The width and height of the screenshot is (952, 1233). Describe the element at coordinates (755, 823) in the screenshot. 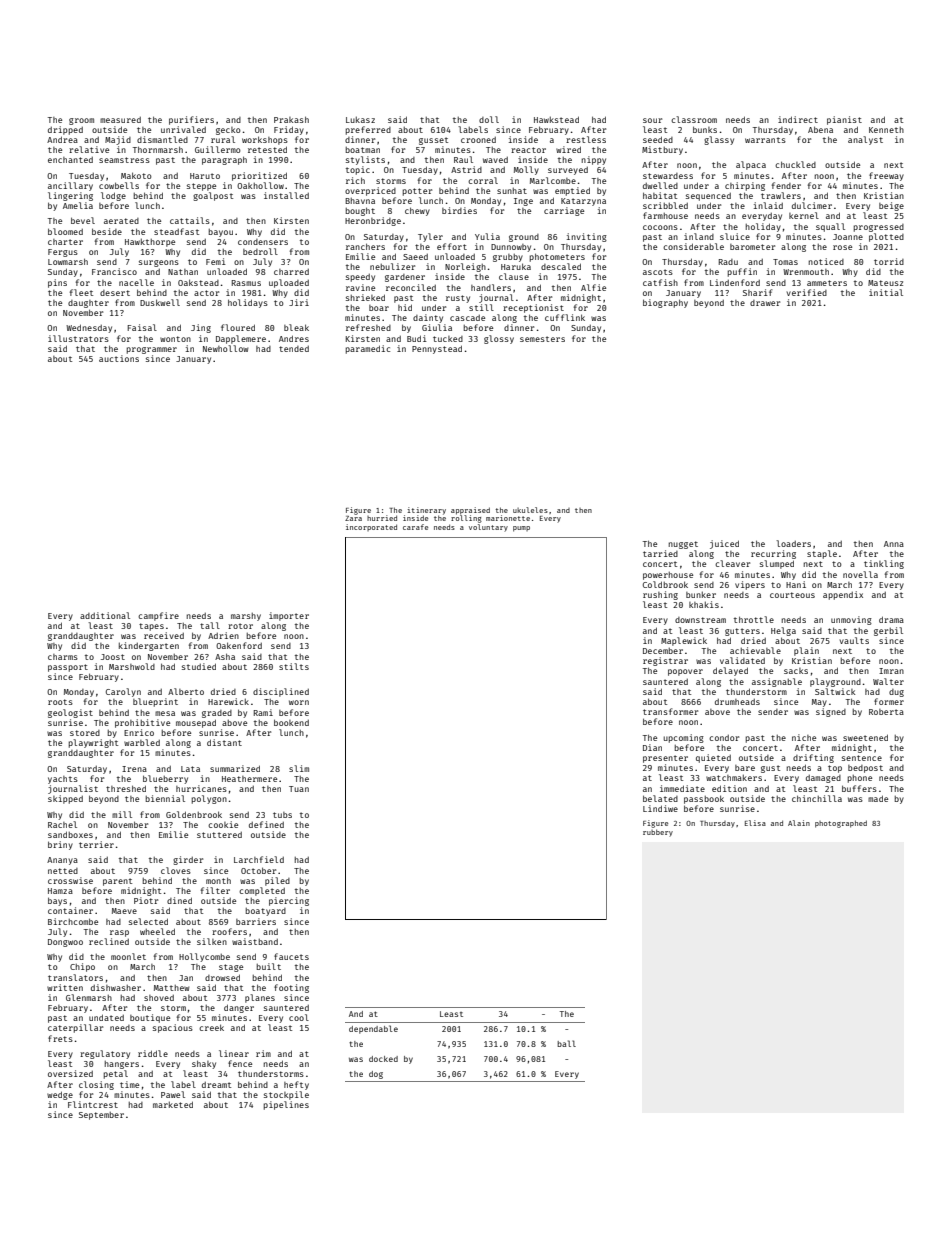

I see `Elisa` at that location.
